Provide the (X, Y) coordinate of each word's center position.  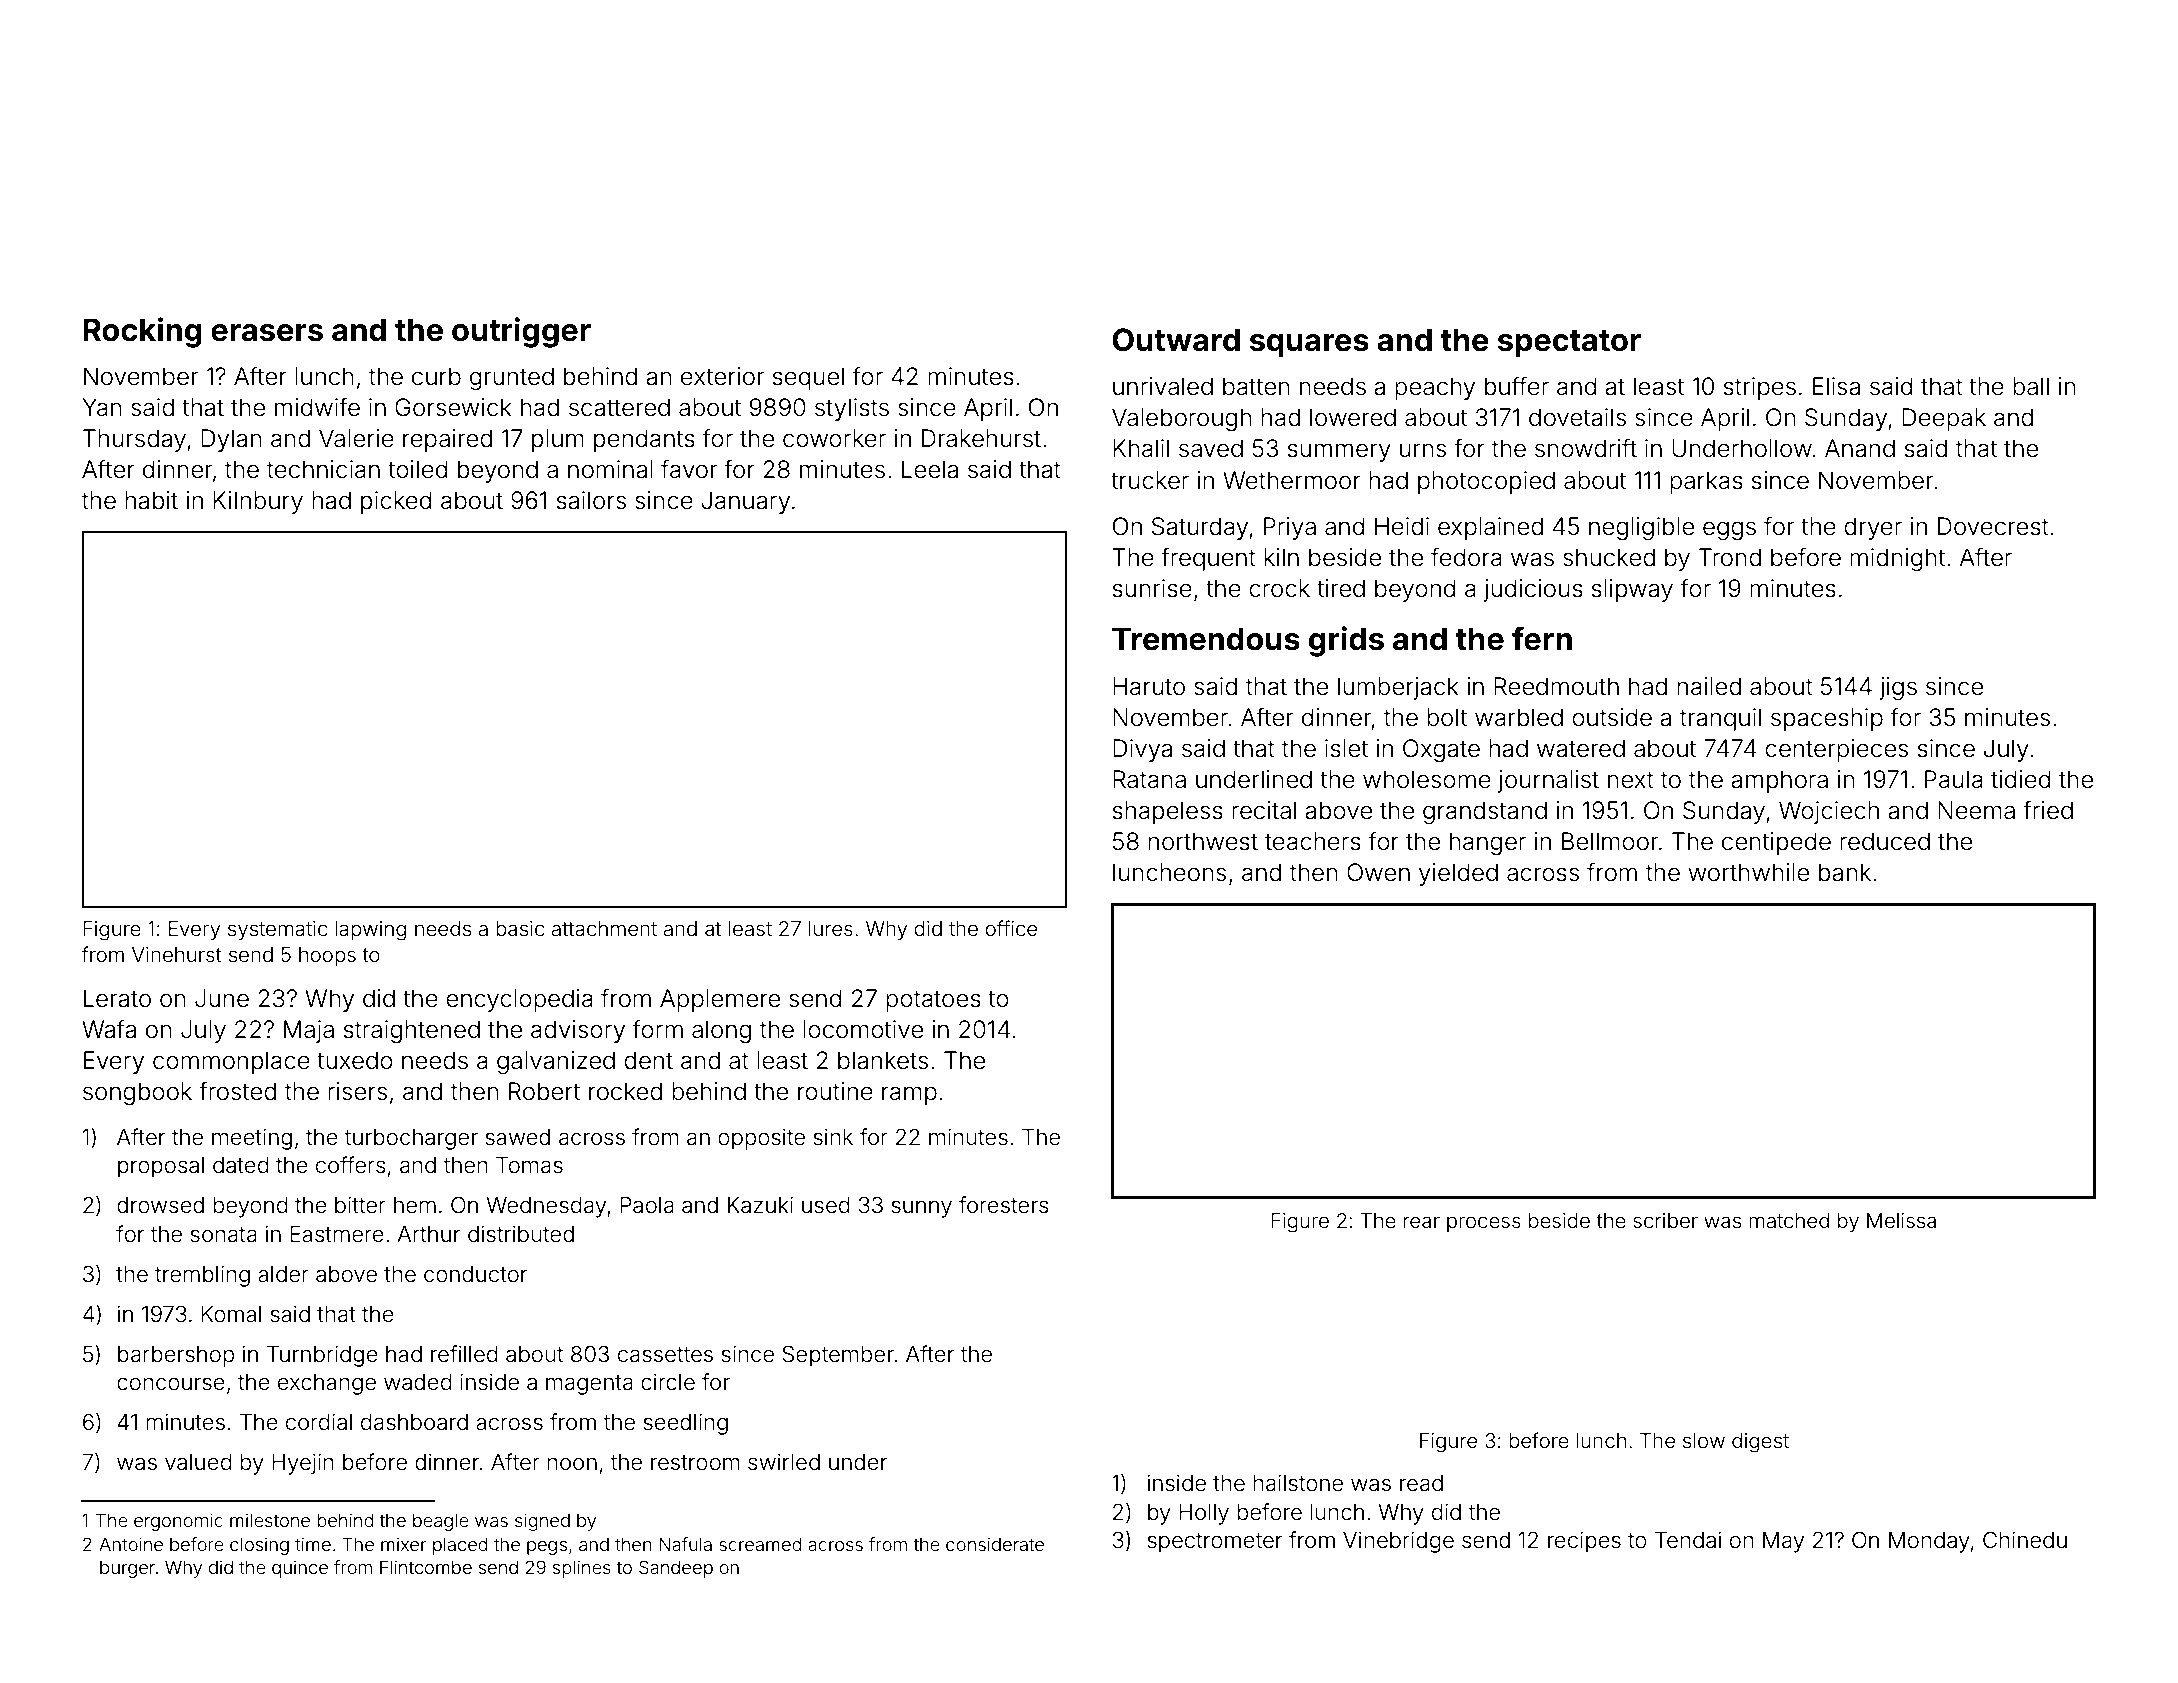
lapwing (370, 931)
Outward (1176, 340)
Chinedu (2025, 1540)
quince (300, 1569)
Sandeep (676, 1569)
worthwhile (1748, 872)
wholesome (1427, 779)
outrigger (521, 332)
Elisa (1836, 386)
